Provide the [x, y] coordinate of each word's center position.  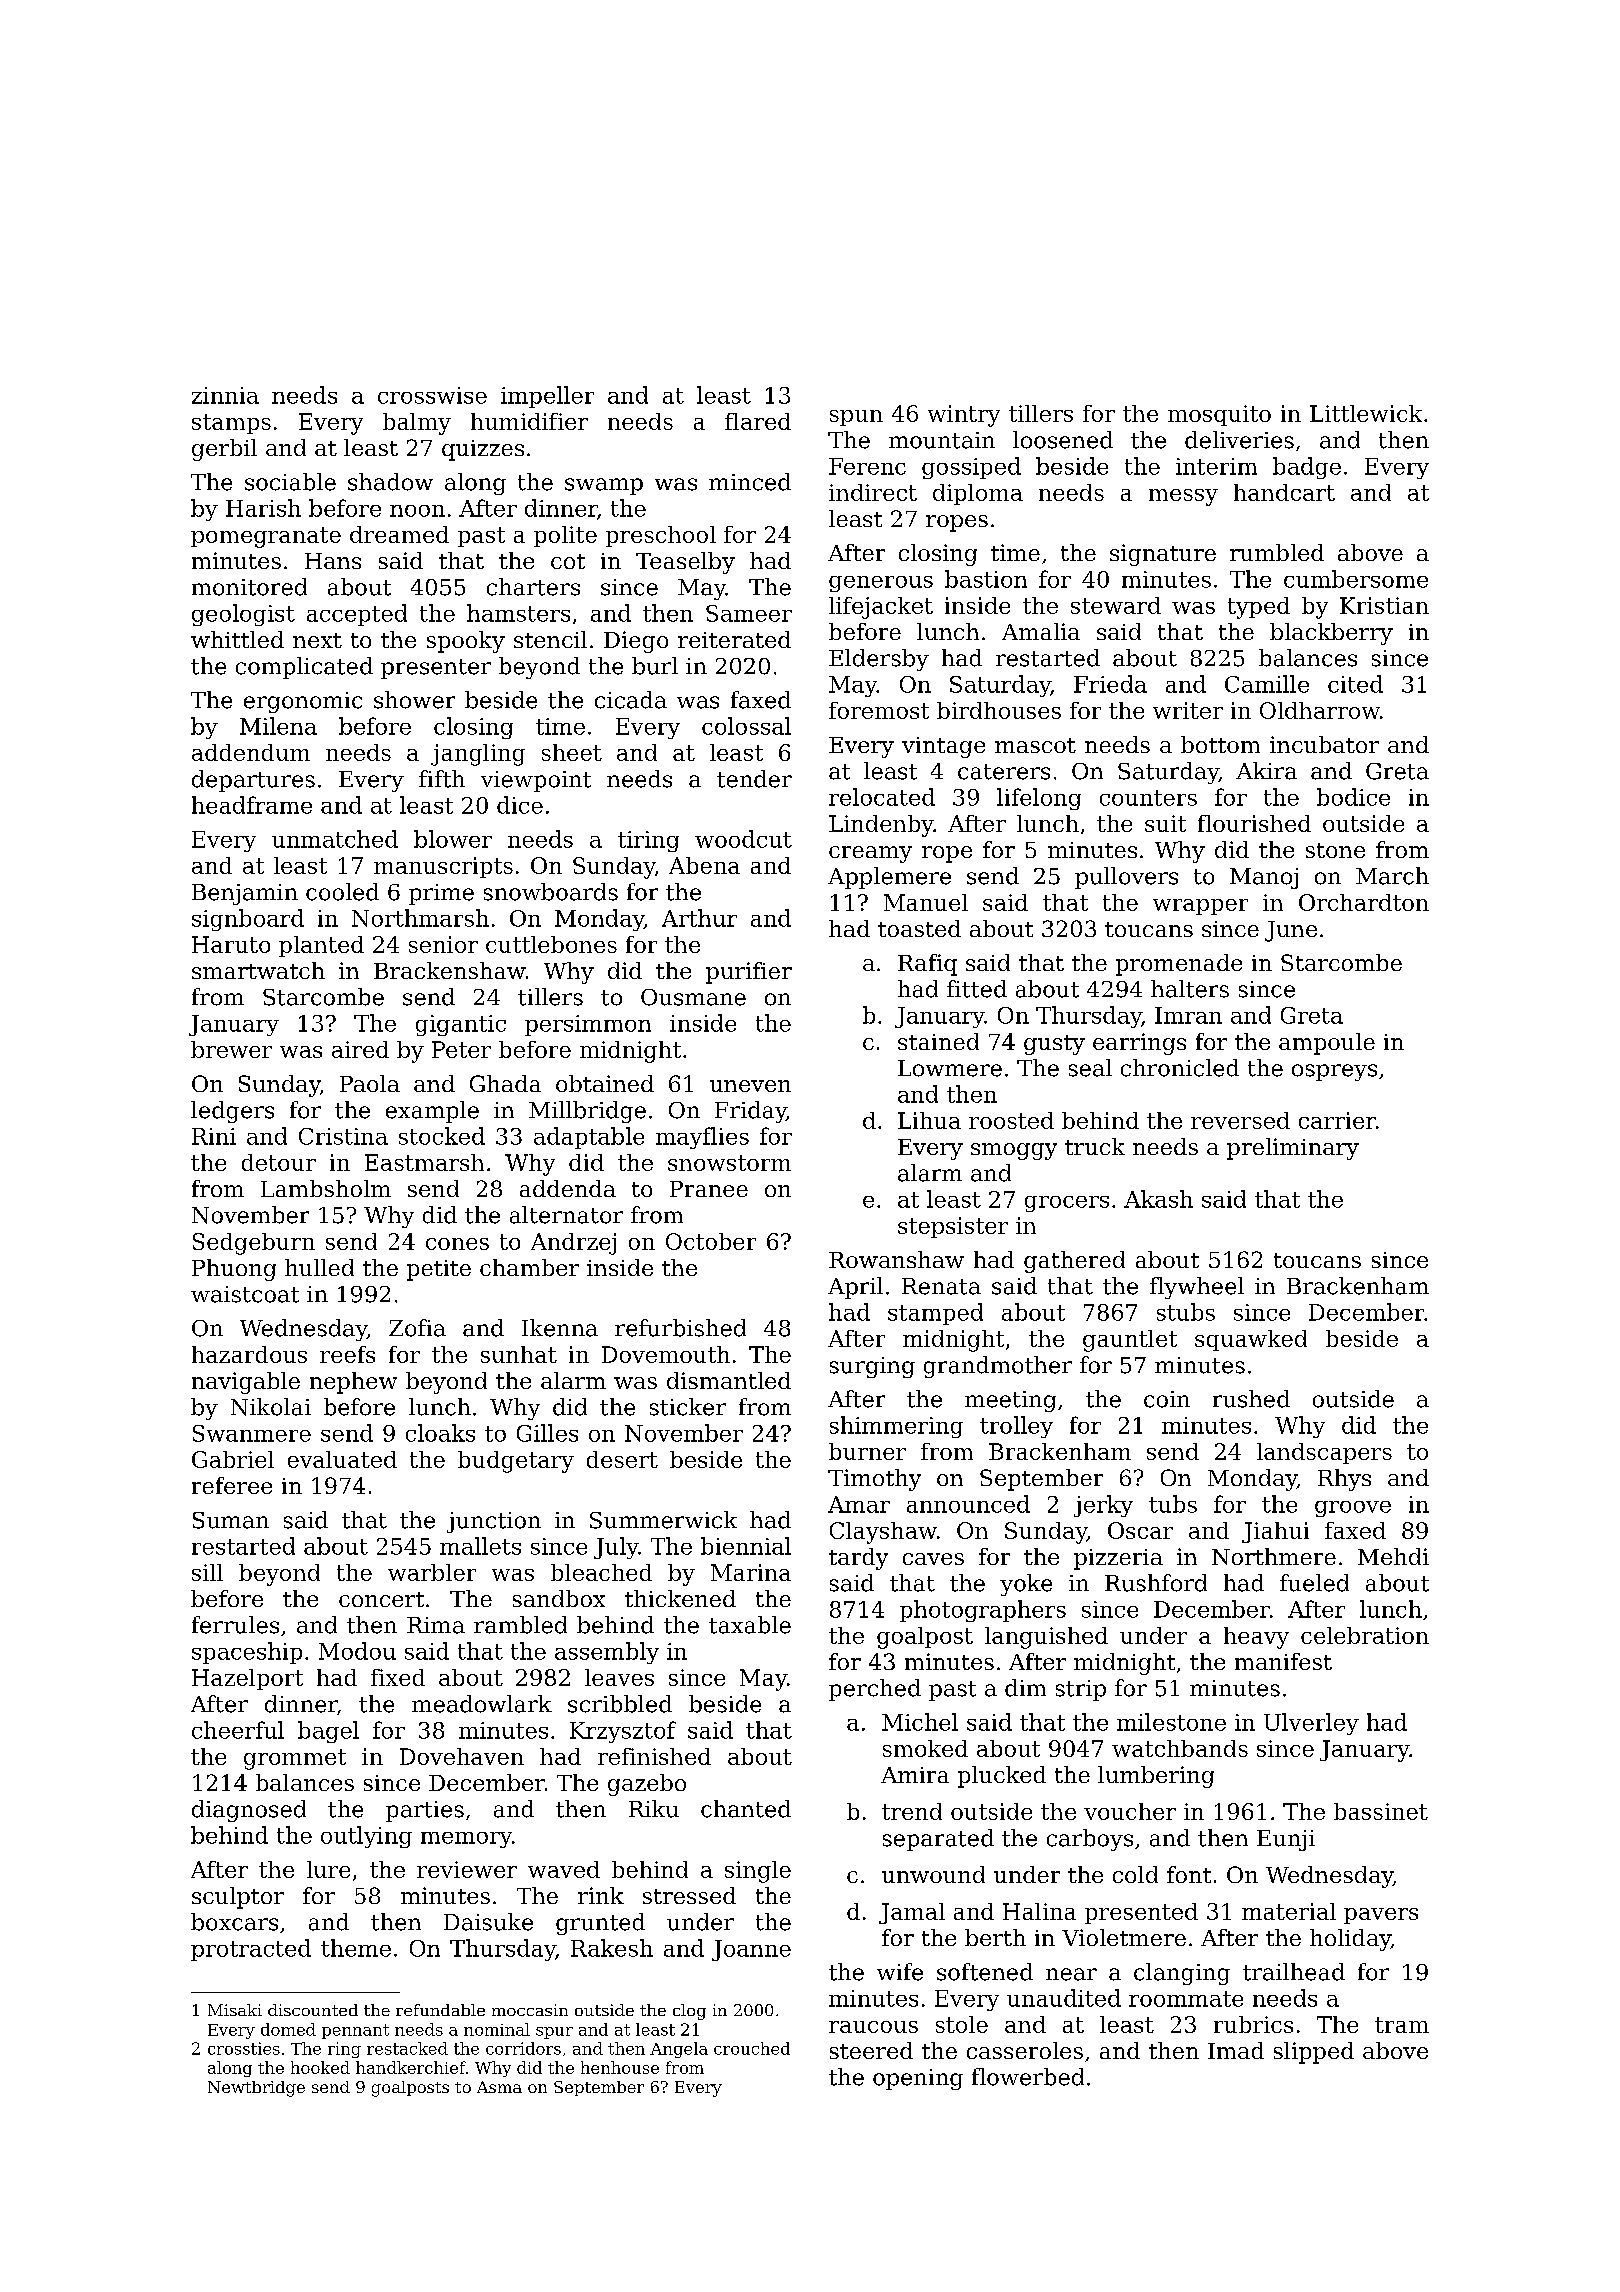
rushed [1251, 1399]
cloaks [440, 1433]
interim [1216, 466]
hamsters [518, 613]
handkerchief [411, 2067]
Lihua [929, 1120]
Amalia [1041, 631]
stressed [689, 1895]
